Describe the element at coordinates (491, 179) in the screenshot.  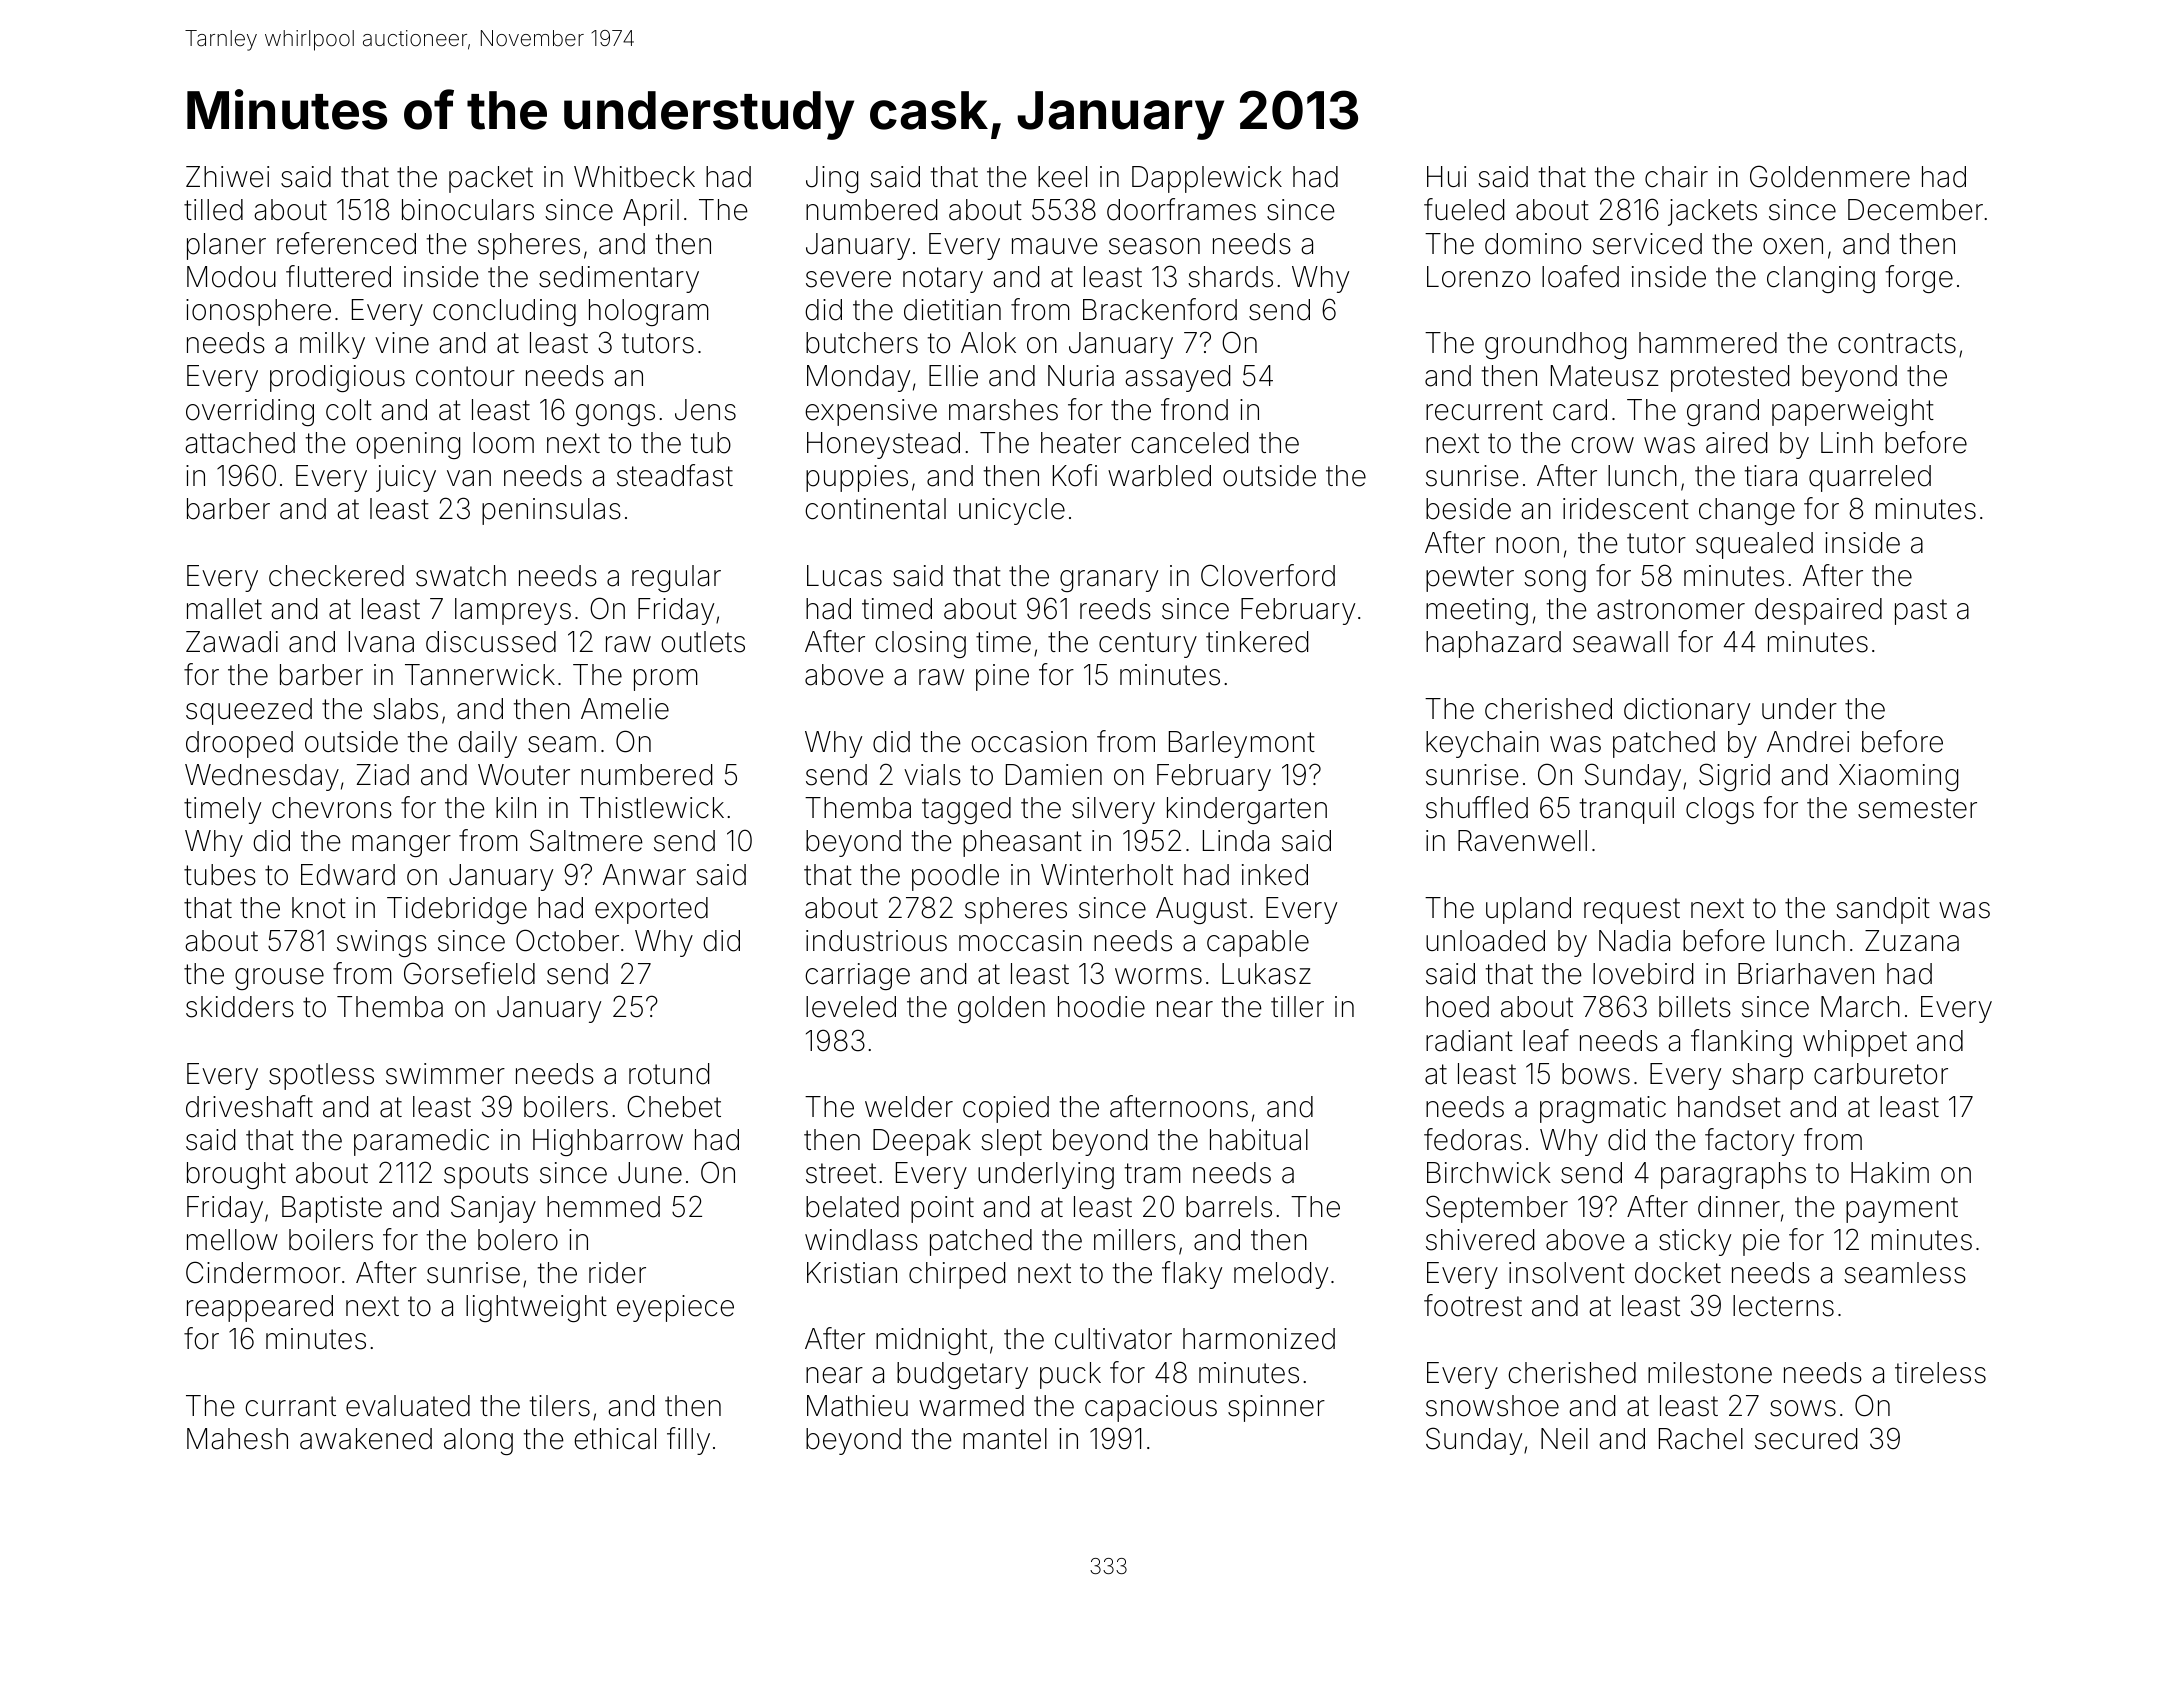
I see `packet` at that location.
